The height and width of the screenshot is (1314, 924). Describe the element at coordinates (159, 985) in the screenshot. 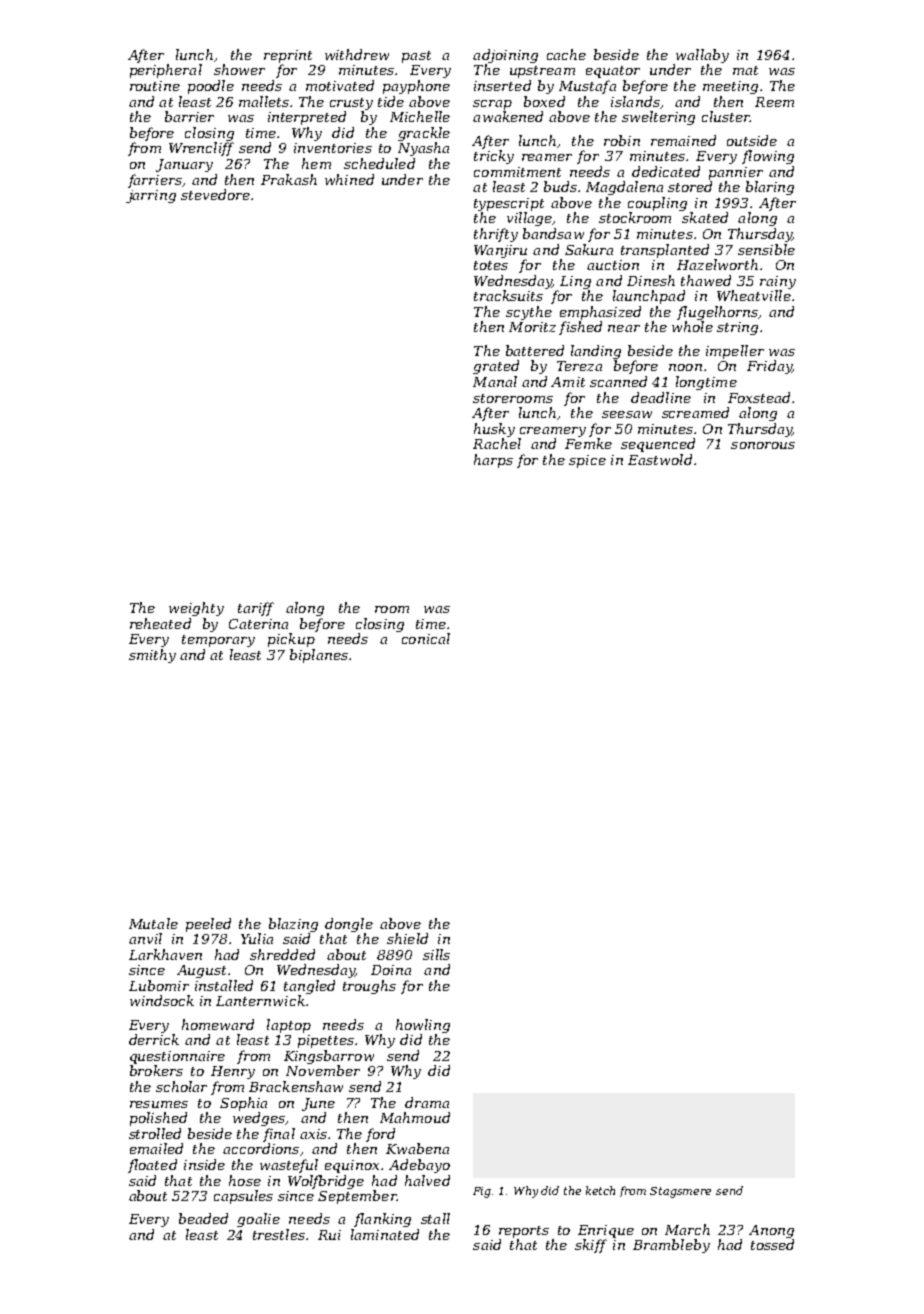

I see `Lubomir` at that location.
